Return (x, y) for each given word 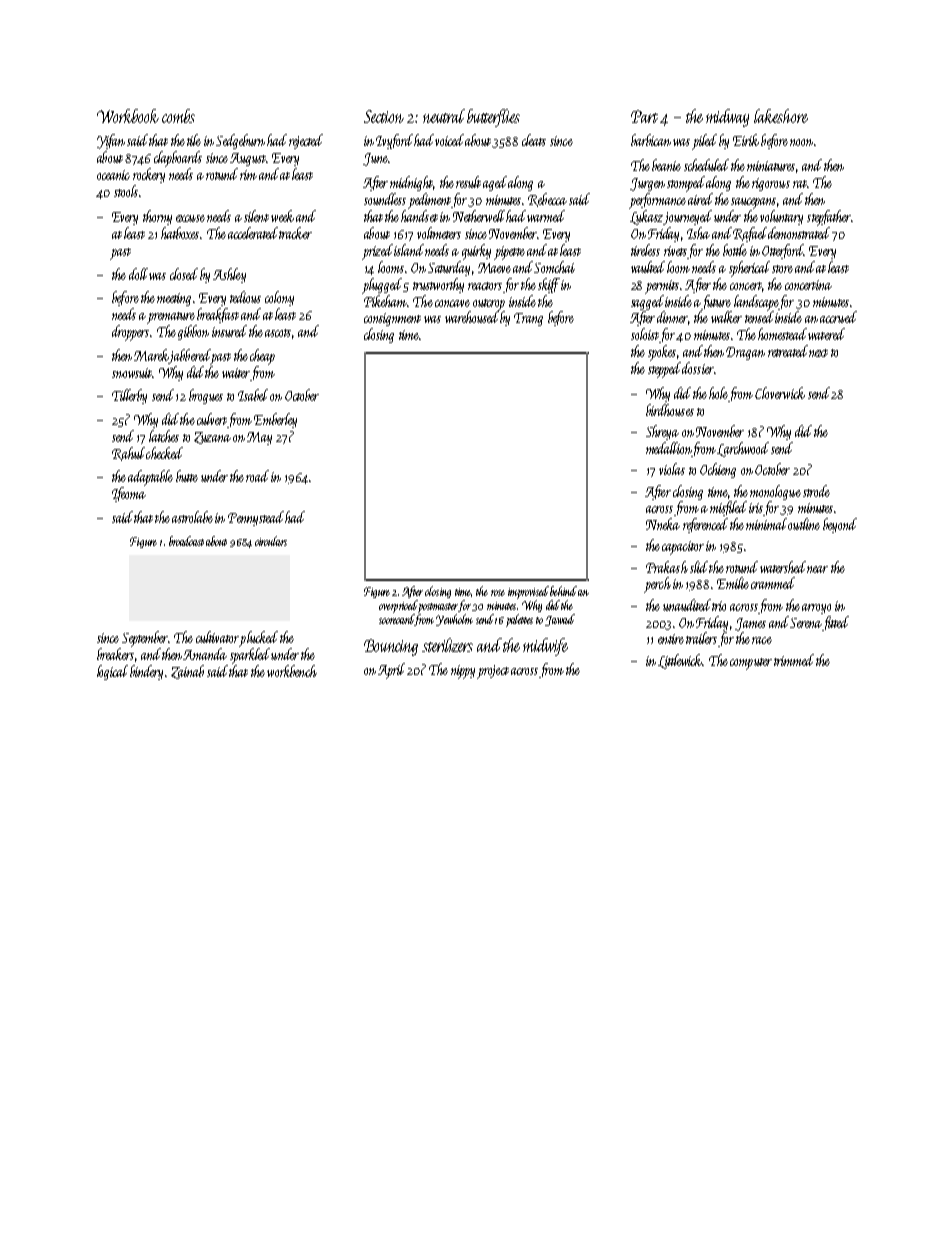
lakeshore (781, 116)
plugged (382, 286)
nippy (463, 672)
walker (726, 317)
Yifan (111, 141)
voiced (449, 140)
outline (804, 524)
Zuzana (212, 438)
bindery (146, 672)
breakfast (218, 315)
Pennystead (256, 518)
